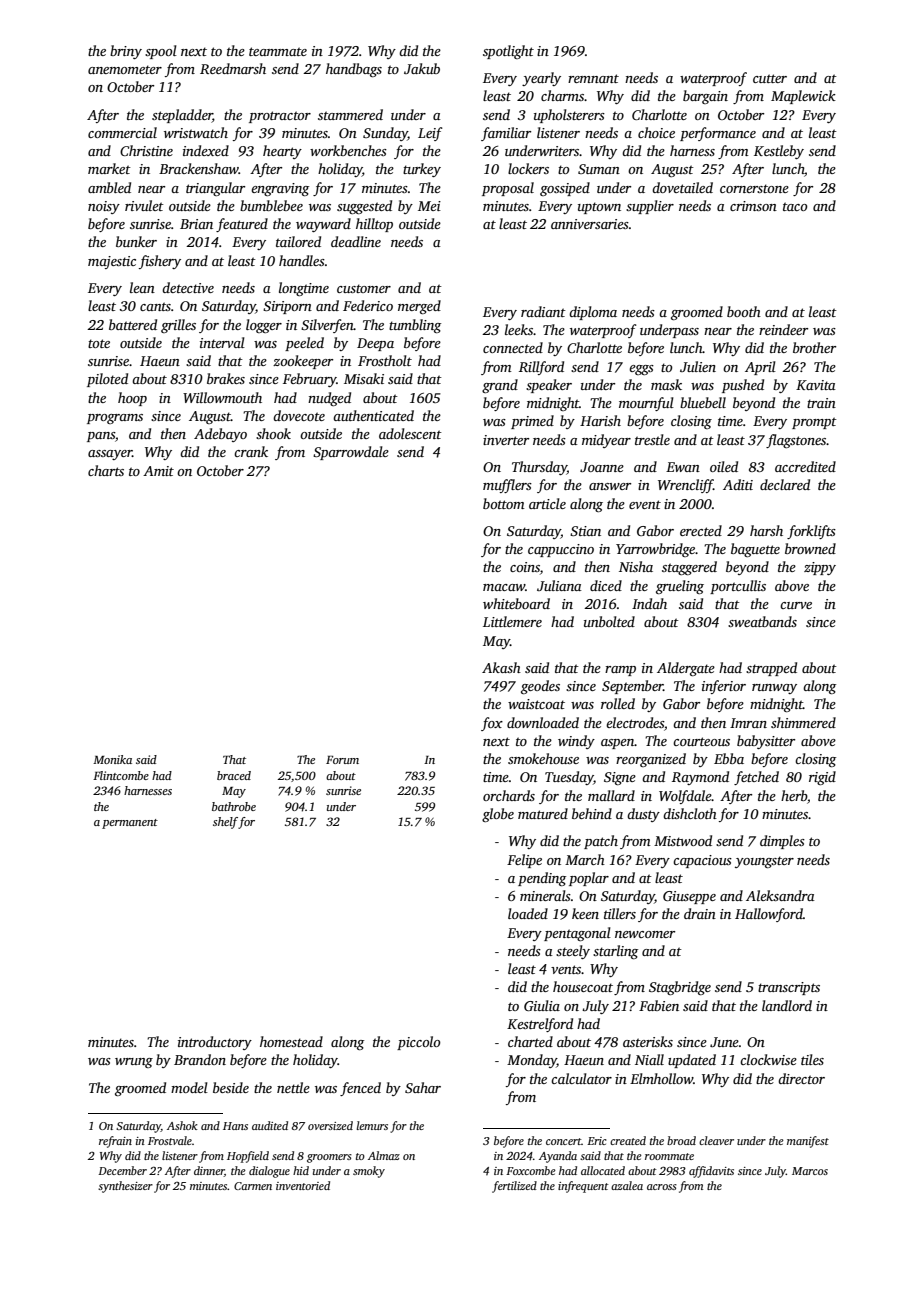 This document has width=924, height=1308. I want to click on zippy, so click(820, 568).
